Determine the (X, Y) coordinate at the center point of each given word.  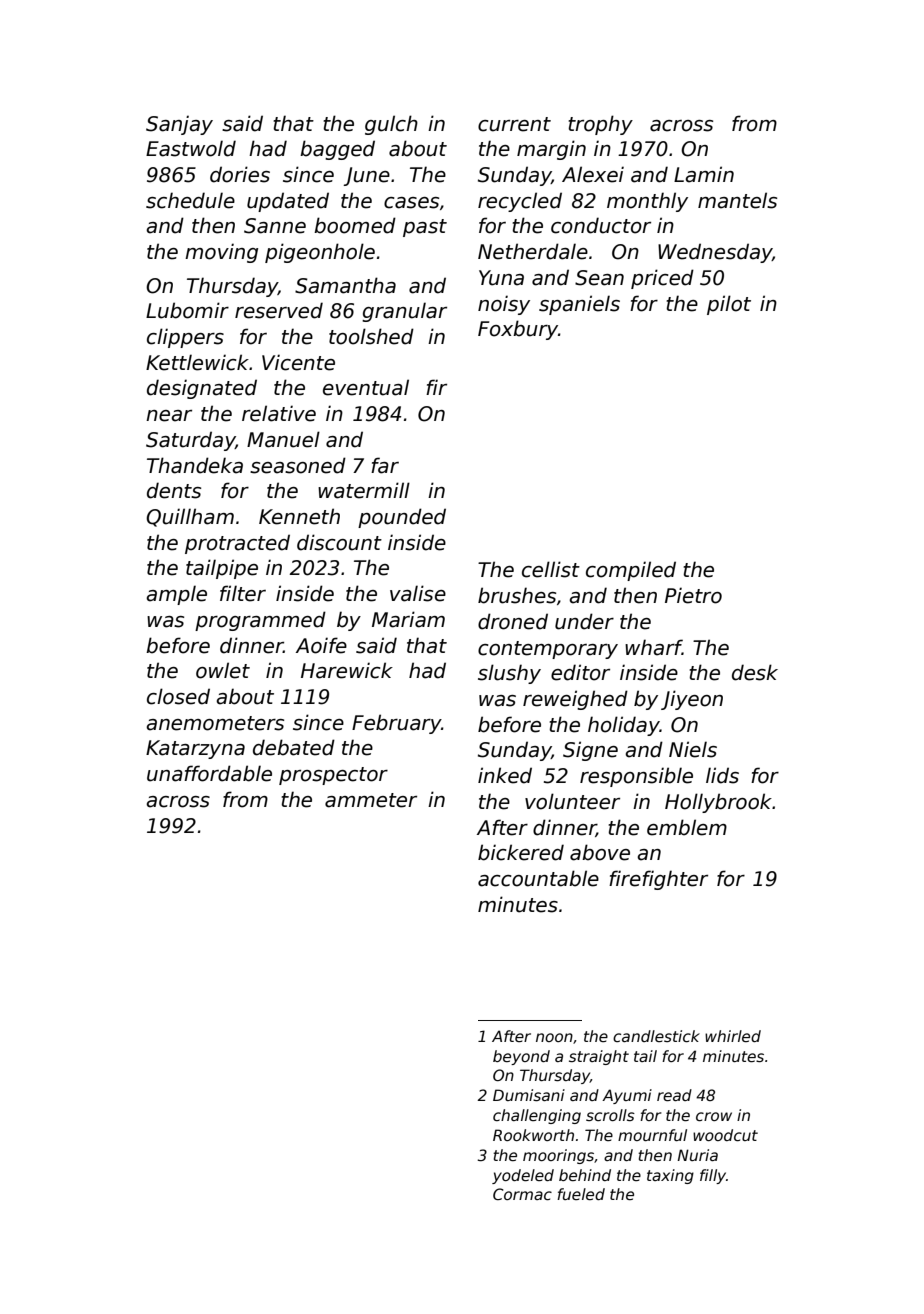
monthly (647, 202)
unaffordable (209, 773)
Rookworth (533, 1135)
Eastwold (191, 148)
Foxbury (518, 330)
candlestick (656, 1036)
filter (243, 593)
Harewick (347, 670)
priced (662, 279)
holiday (624, 726)
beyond (521, 1057)
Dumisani (529, 1095)
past (425, 228)
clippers (185, 338)
